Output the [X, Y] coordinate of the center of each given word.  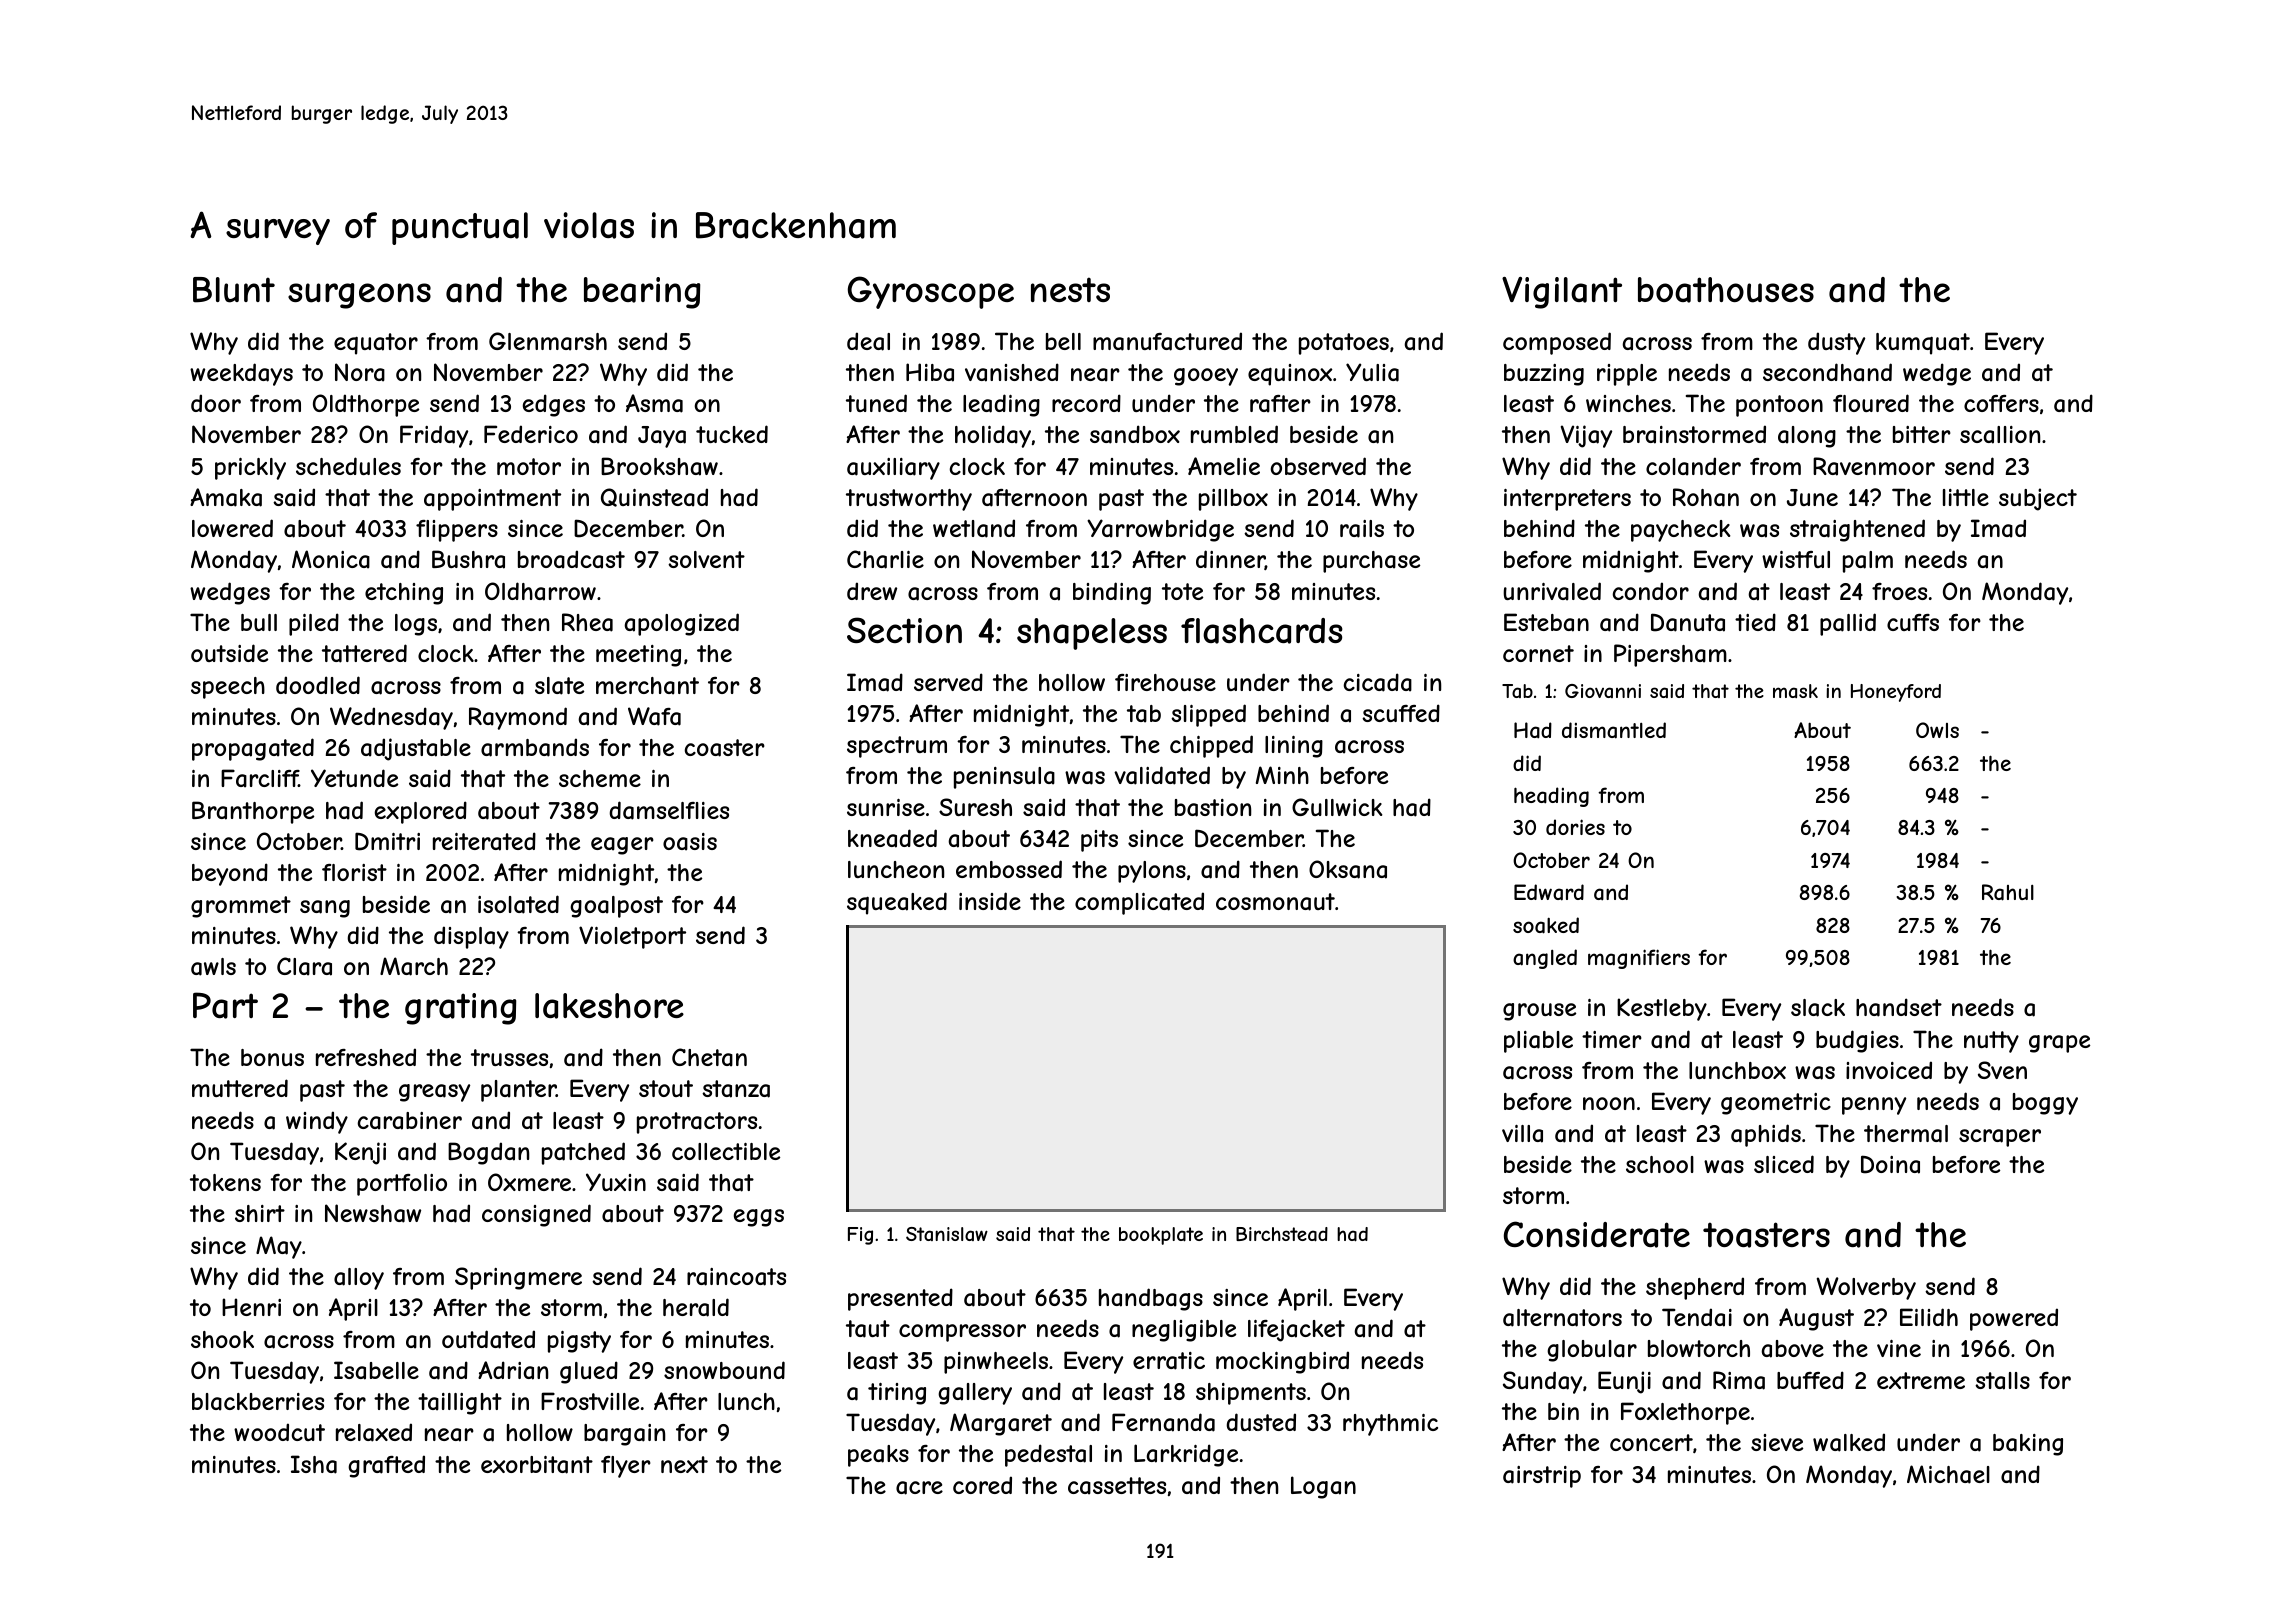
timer [1612, 1039]
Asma [654, 403]
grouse [1539, 1012]
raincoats [736, 1277]
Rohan [1706, 497]
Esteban [1546, 622]
